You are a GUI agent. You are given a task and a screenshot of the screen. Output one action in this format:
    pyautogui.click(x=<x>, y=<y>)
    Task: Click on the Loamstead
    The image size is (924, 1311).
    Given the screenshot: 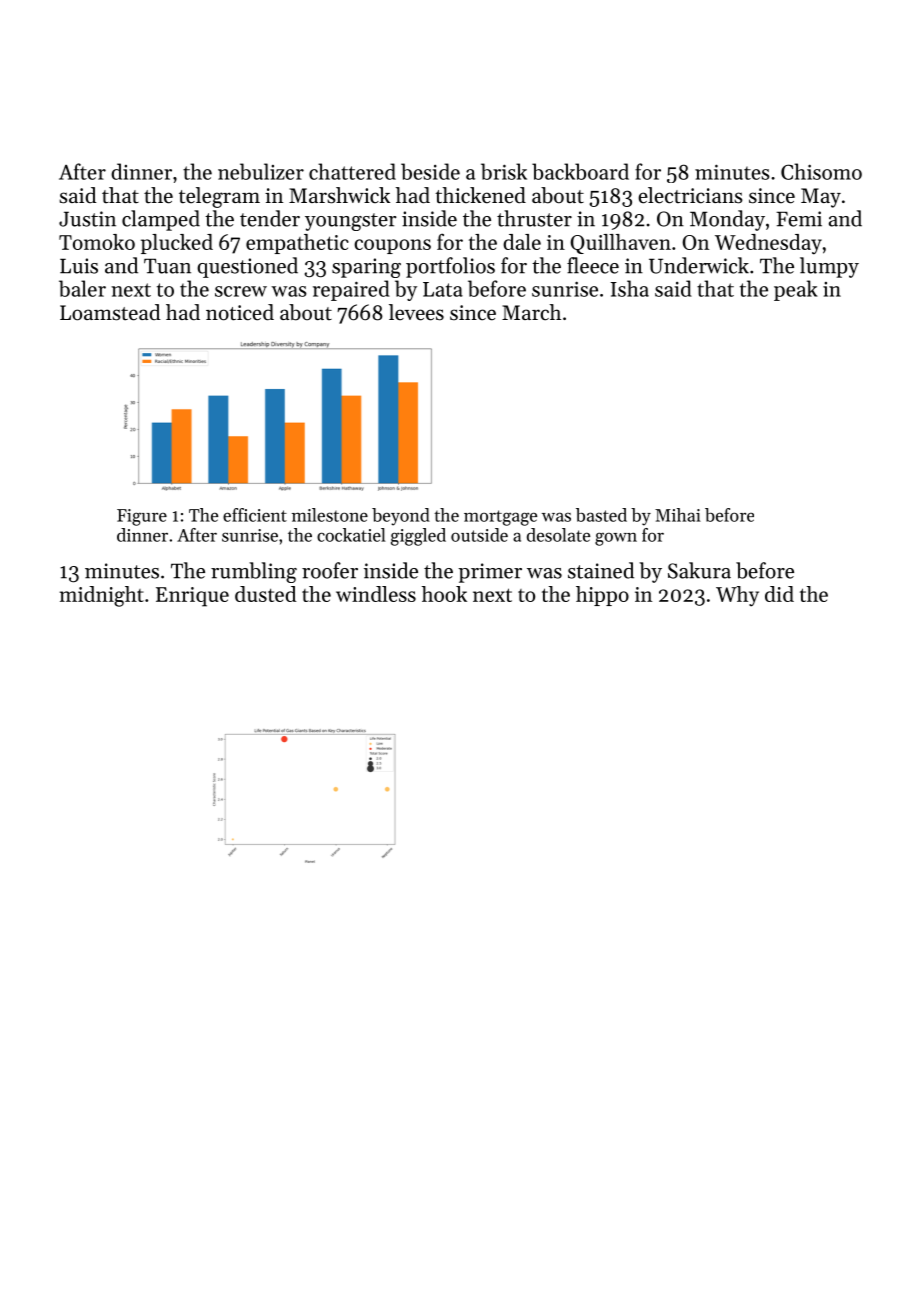 What is the action you would take?
    pyautogui.click(x=110, y=312)
